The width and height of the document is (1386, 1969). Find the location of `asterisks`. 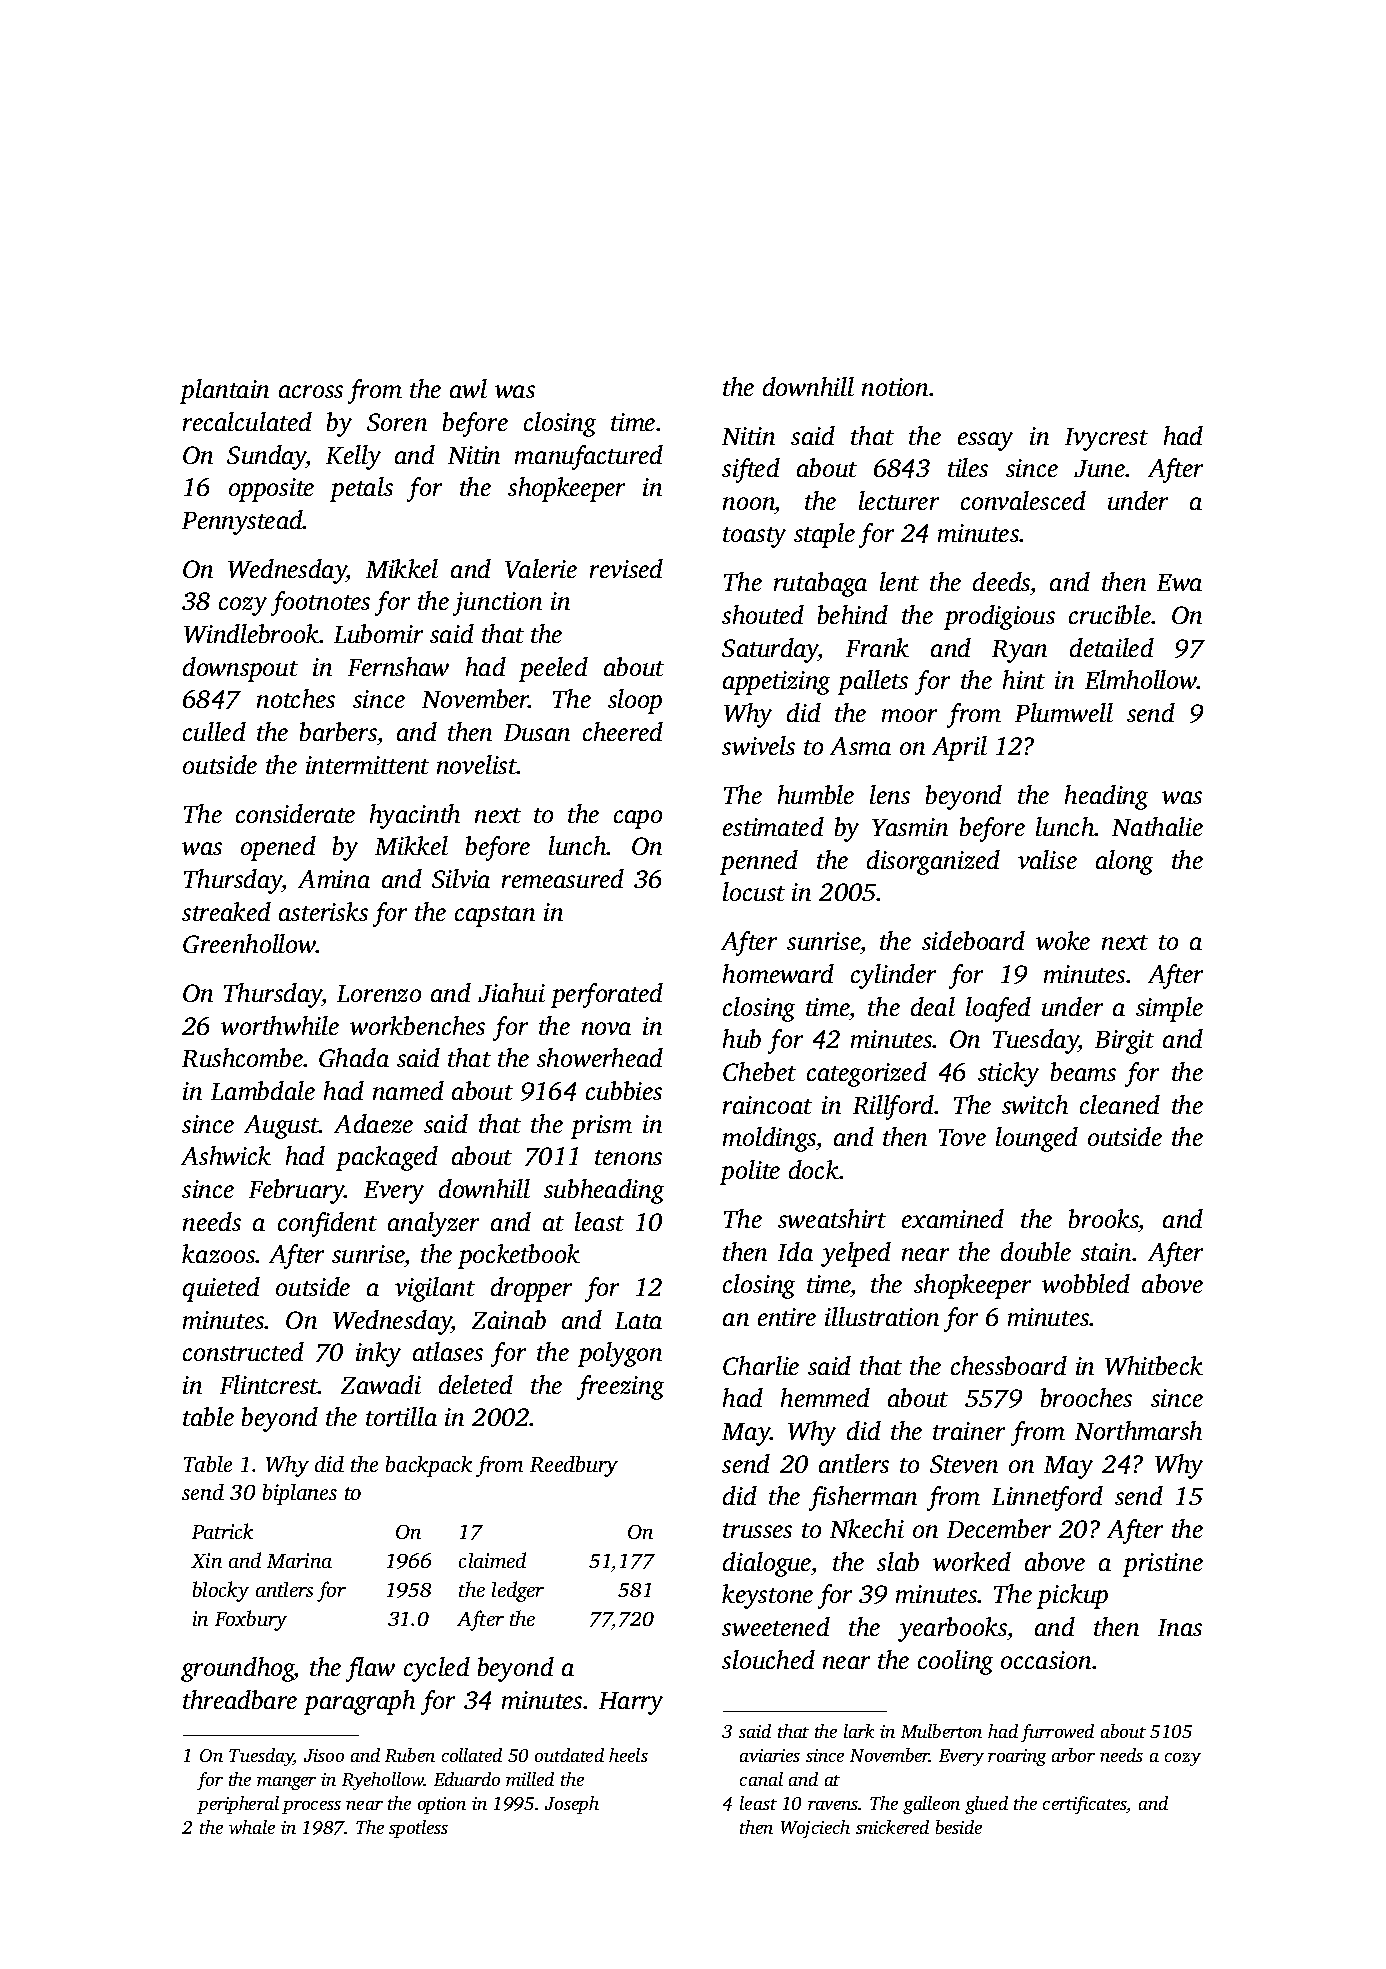

asterisks is located at coordinates (323, 911).
